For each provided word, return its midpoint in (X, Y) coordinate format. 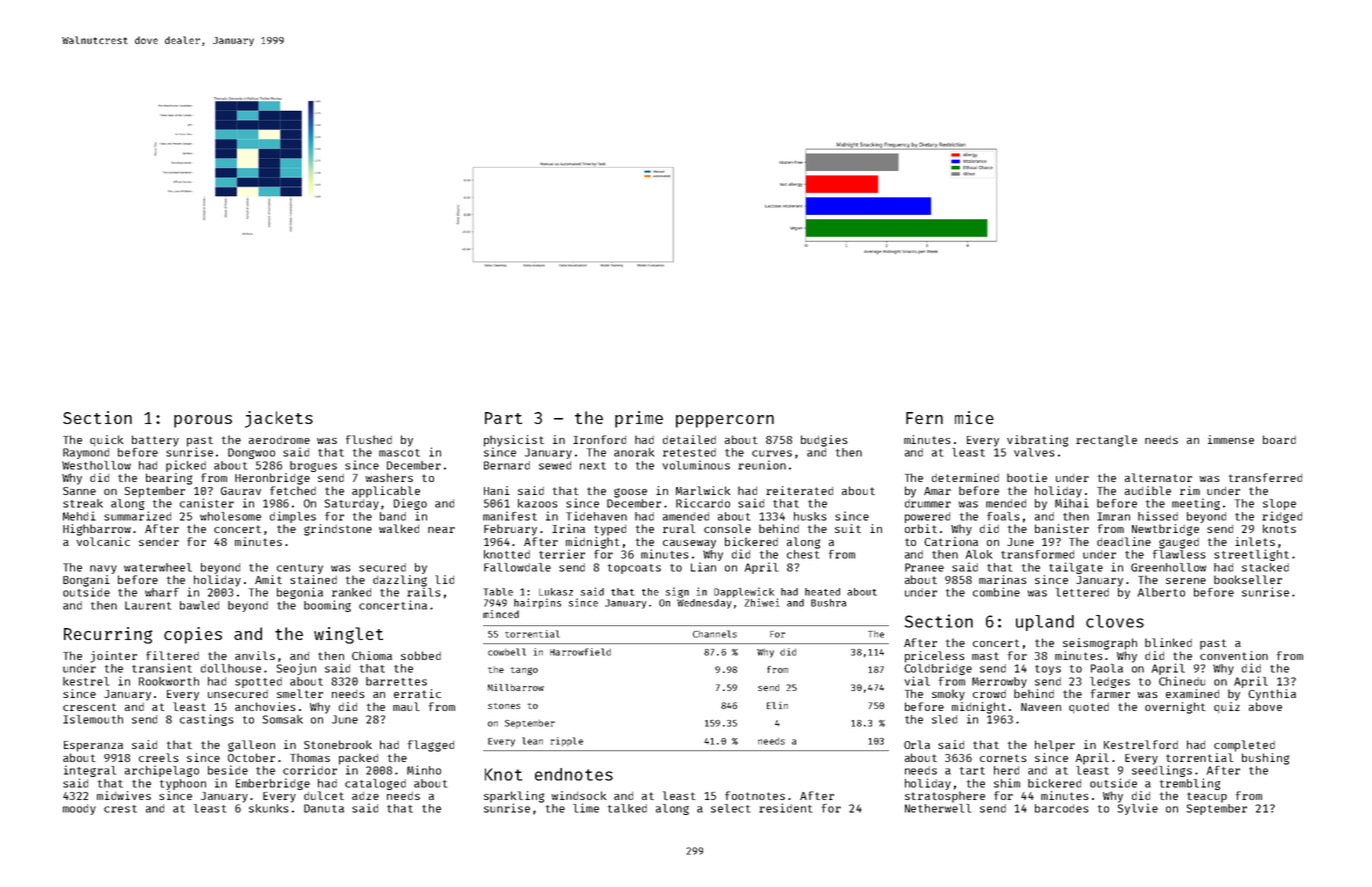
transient (162, 668)
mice (974, 417)
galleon (251, 746)
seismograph (1100, 644)
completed (1244, 746)
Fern (924, 418)
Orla (917, 744)
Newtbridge (1165, 530)
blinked (1168, 642)
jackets (279, 419)
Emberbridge (273, 784)
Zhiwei (762, 602)
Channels (715, 634)
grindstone (338, 530)
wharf (162, 592)
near (441, 530)
